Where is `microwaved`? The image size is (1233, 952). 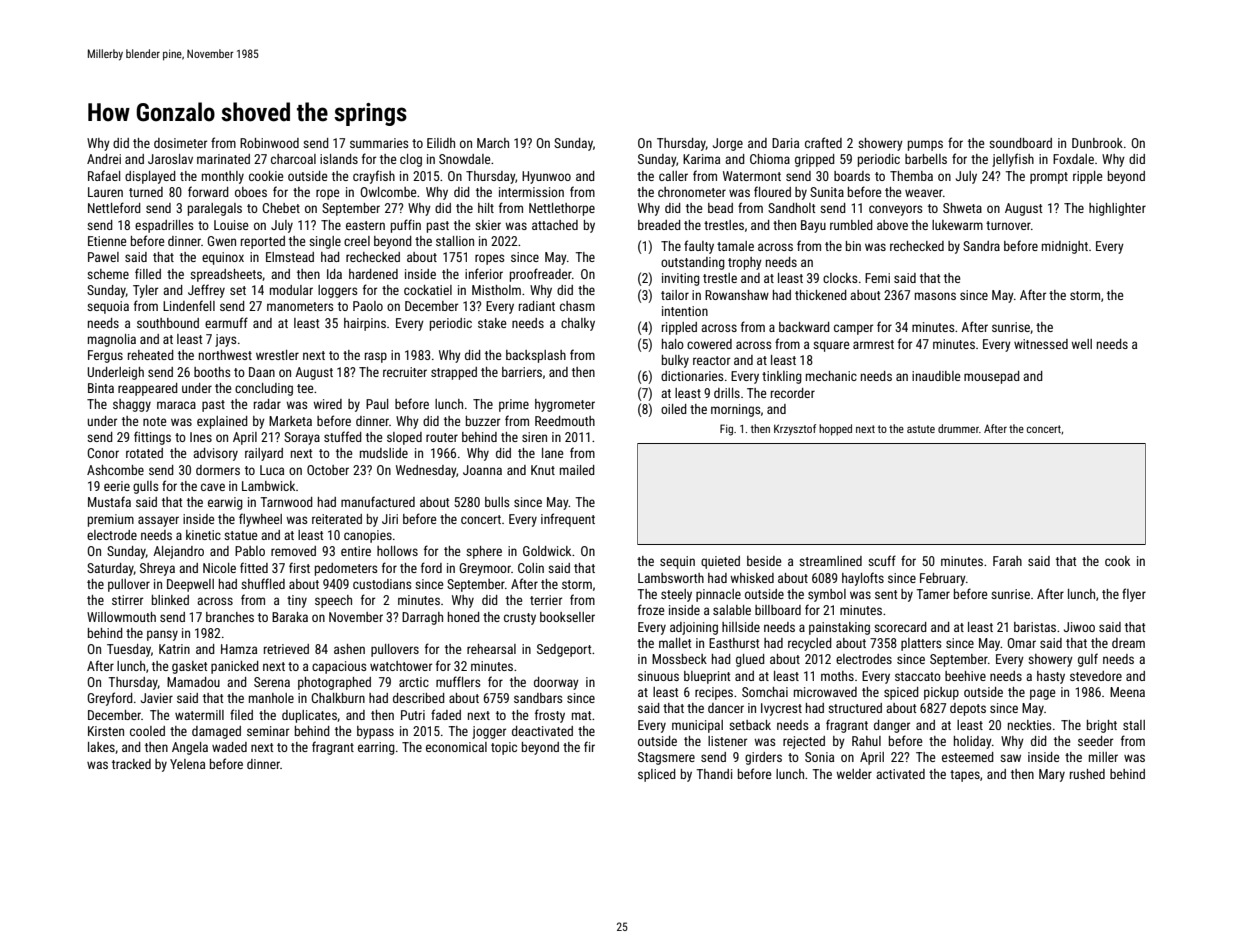 microwaved is located at coordinates (825, 692).
